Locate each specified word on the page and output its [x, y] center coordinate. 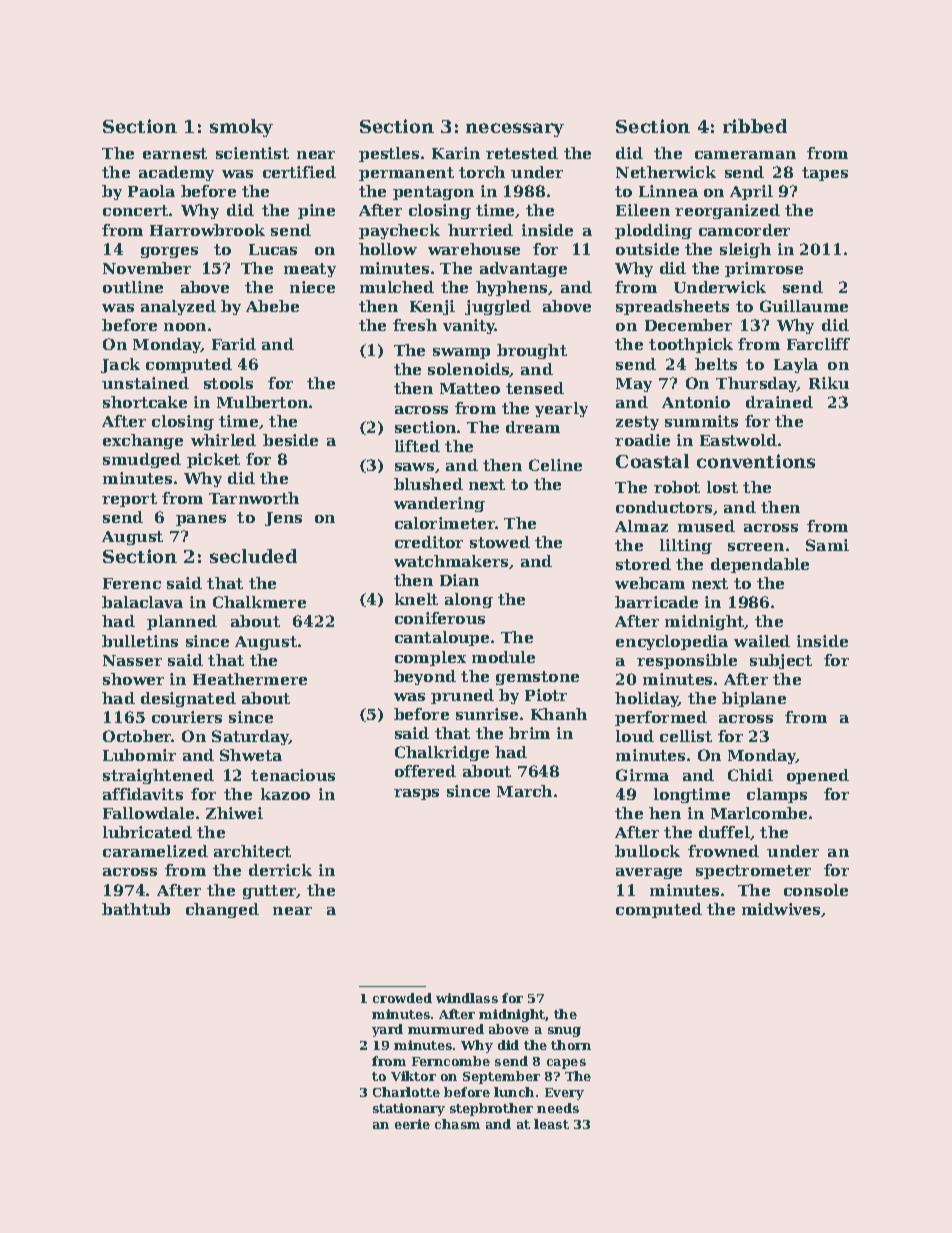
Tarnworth [254, 498]
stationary [409, 1109]
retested [522, 153]
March [524, 791]
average [649, 873]
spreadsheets [672, 307]
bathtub [136, 909]
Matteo [470, 388]
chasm [457, 1124]
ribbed [755, 126]
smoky [241, 128]
